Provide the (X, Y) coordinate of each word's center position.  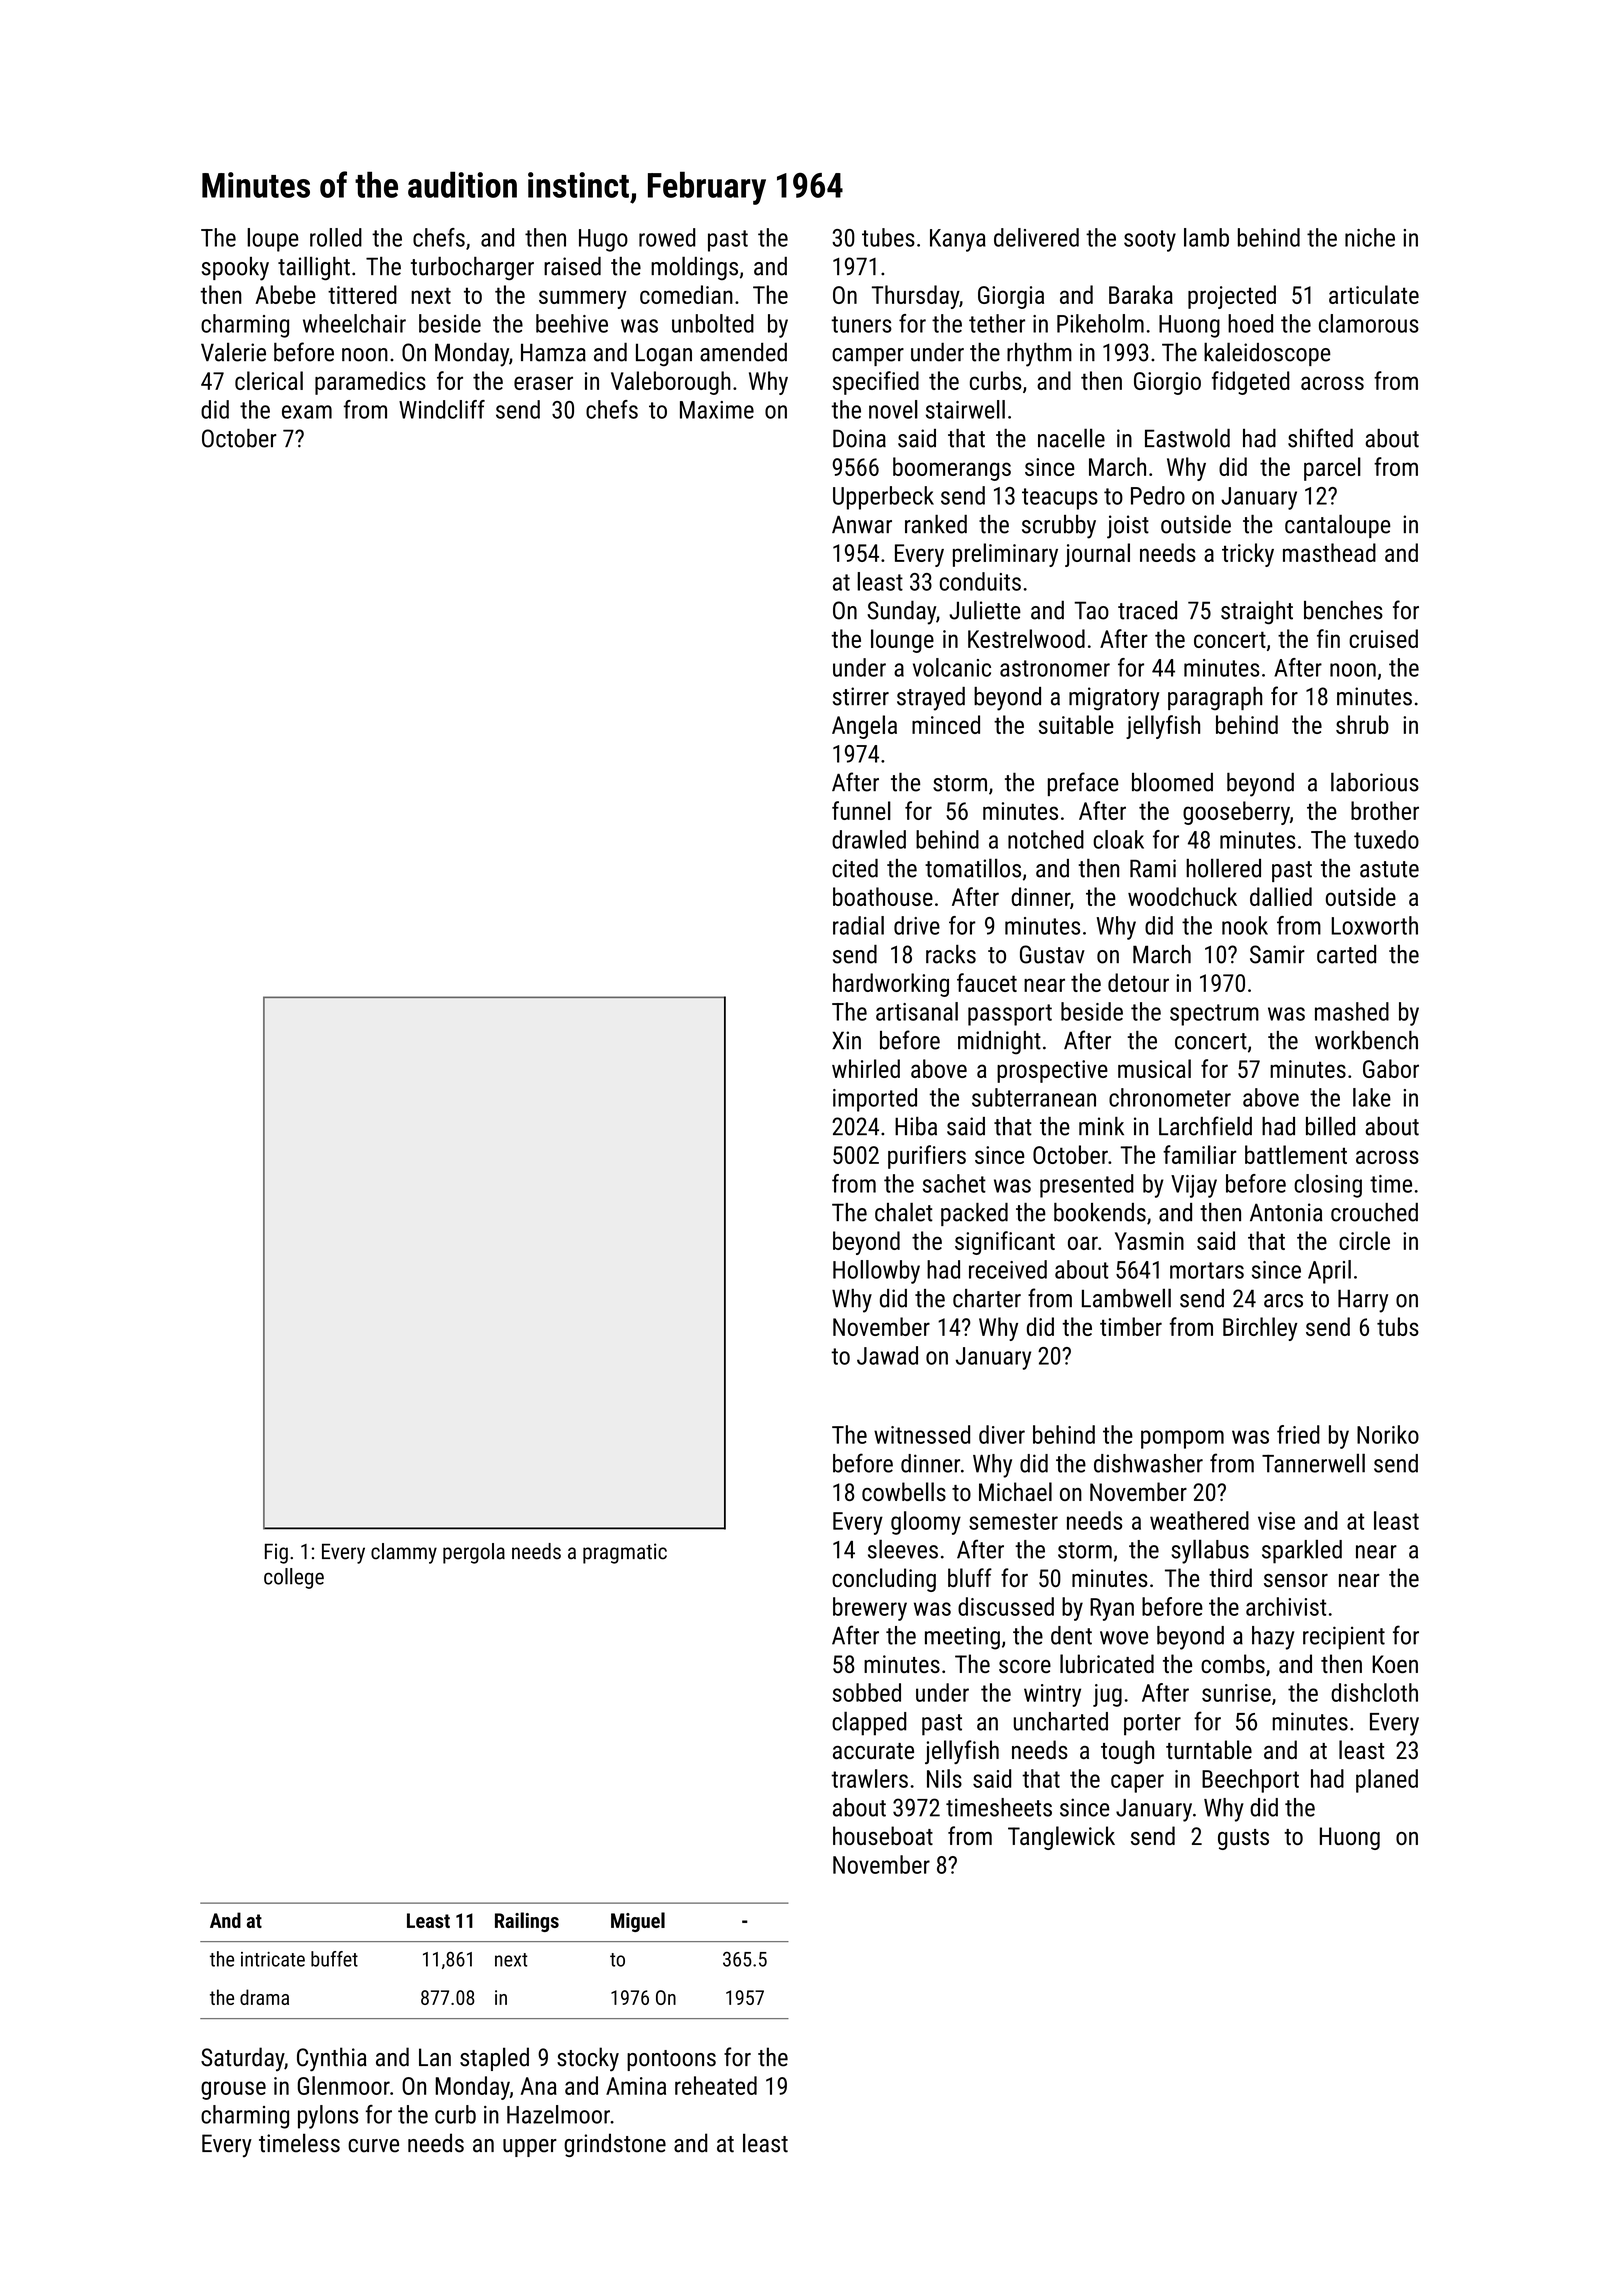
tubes (888, 237)
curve (373, 2146)
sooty (1150, 241)
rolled (336, 237)
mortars (1207, 1270)
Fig (276, 1553)
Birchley (1260, 1329)
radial (858, 925)
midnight (999, 1043)
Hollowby (876, 1272)
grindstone (615, 2145)
